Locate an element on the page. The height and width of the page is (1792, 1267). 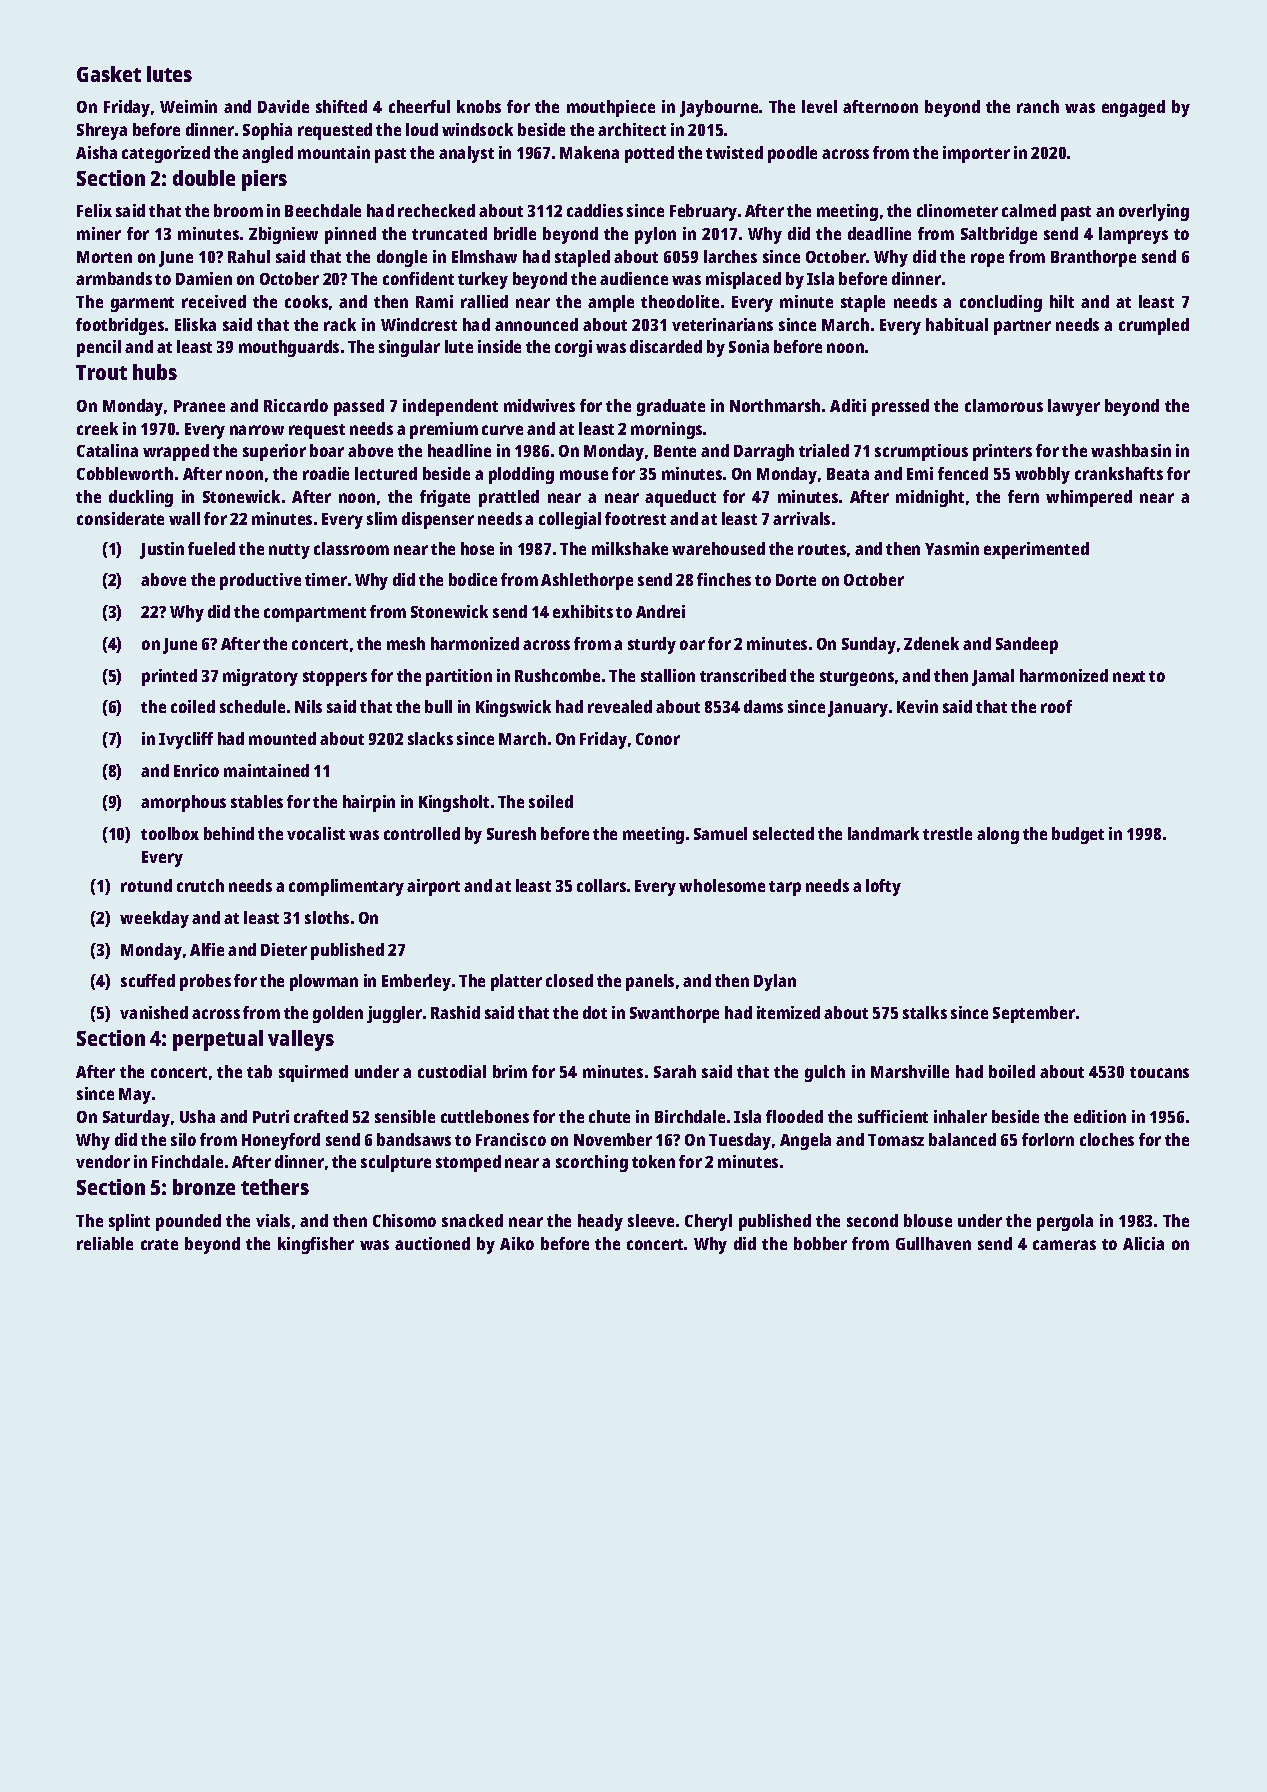
mouthguards is located at coordinates (289, 348).
